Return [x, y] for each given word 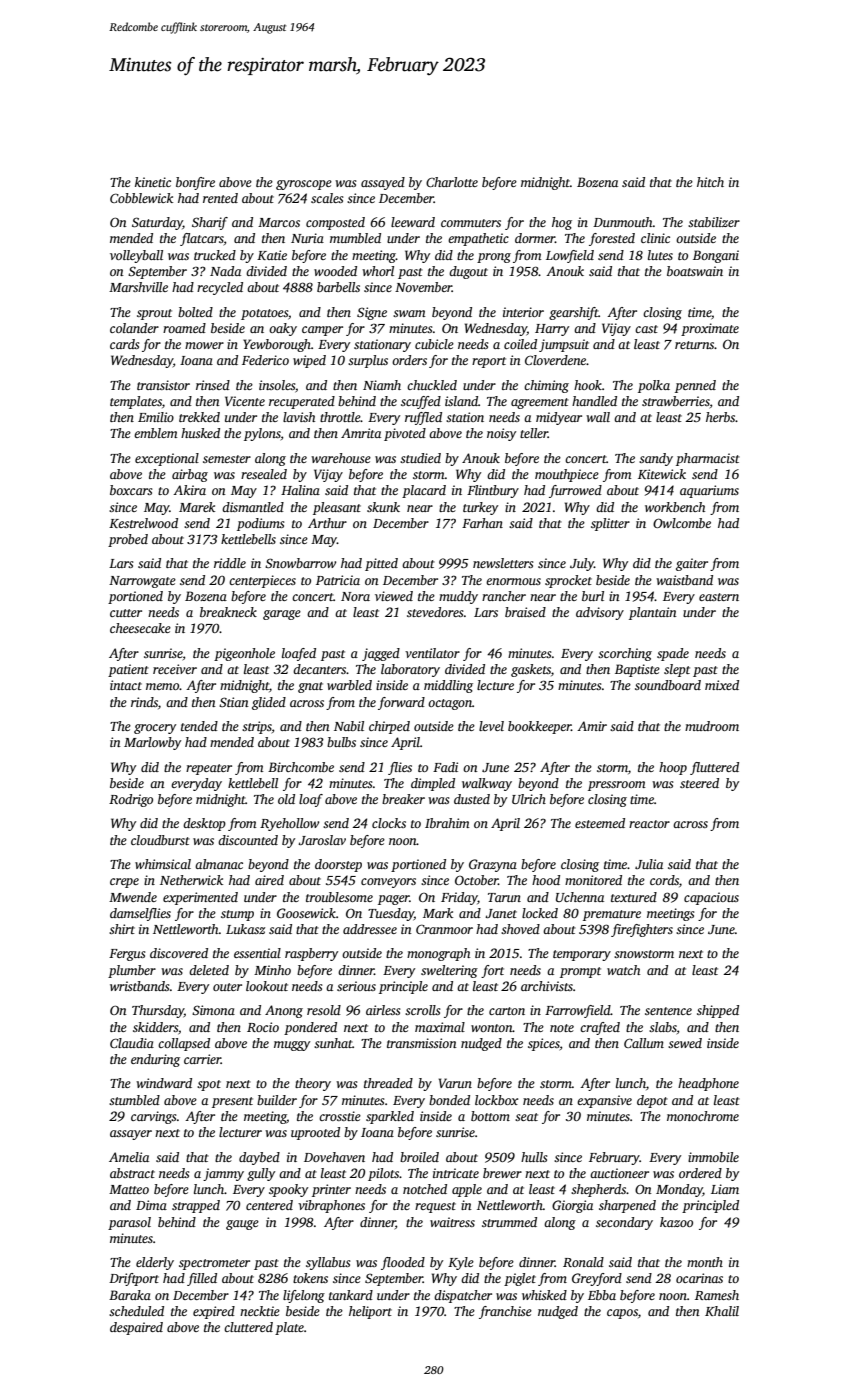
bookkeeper [539, 727]
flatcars [202, 239]
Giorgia [572, 1206]
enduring [155, 1060]
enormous [513, 581]
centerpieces [262, 581]
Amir [592, 726]
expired [214, 1312]
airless [383, 1010]
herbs [720, 417]
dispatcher [463, 1296]
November [423, 287]
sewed [685, 1043]
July [582, 564]
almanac [219, 864]
